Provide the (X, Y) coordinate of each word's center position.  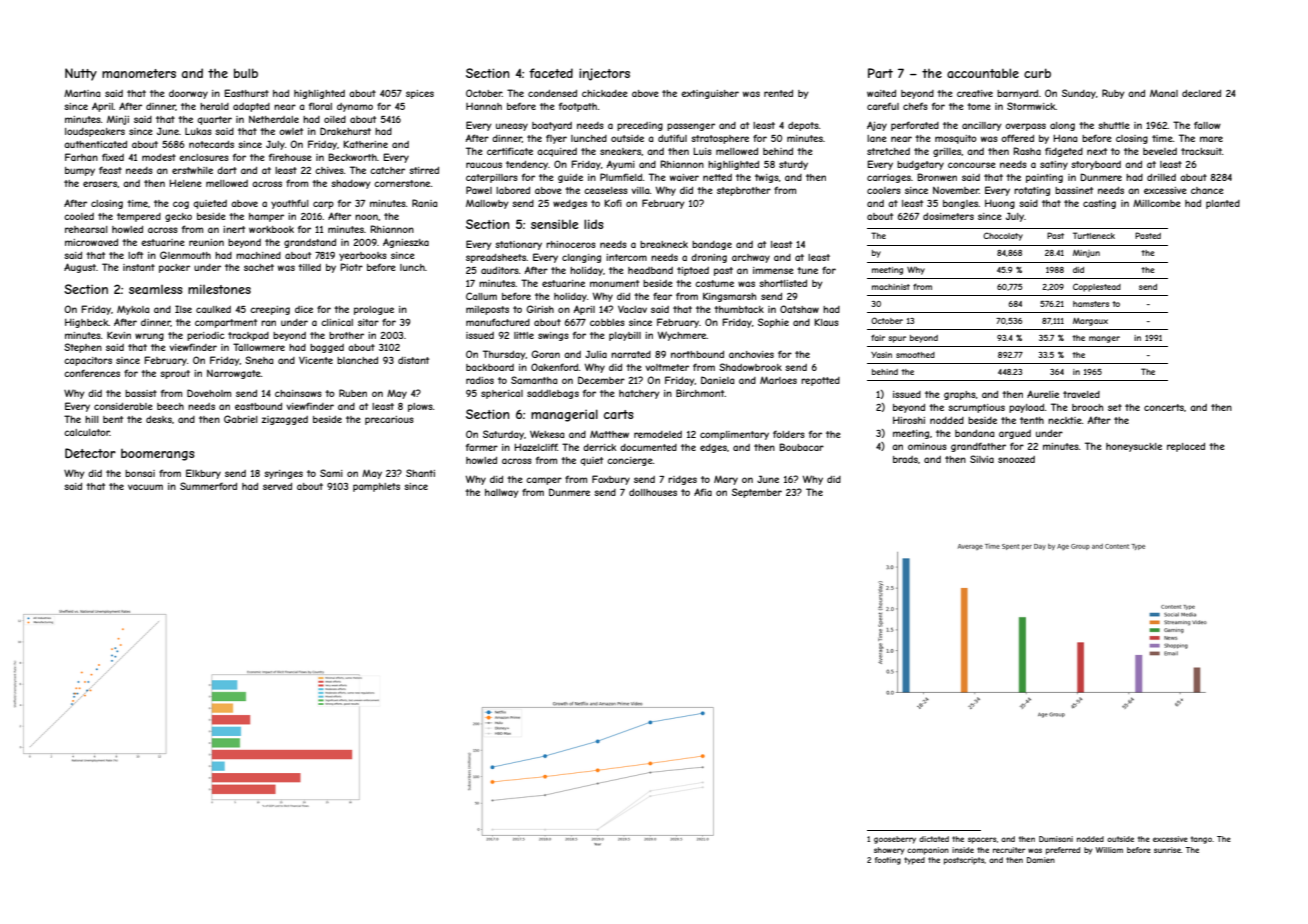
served (277, 486)
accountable (983, 73)
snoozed (1016, 459)
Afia (703, 492)
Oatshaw (799, 309)
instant (139, 267)
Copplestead (1097, 287)
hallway (502, 493)
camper (544, 481)
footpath (578, 107)
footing (888, 861)
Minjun (1086, 254)
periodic (206, 336)
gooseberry (895, 840)
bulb (246, 73)
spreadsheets (496, 258)
